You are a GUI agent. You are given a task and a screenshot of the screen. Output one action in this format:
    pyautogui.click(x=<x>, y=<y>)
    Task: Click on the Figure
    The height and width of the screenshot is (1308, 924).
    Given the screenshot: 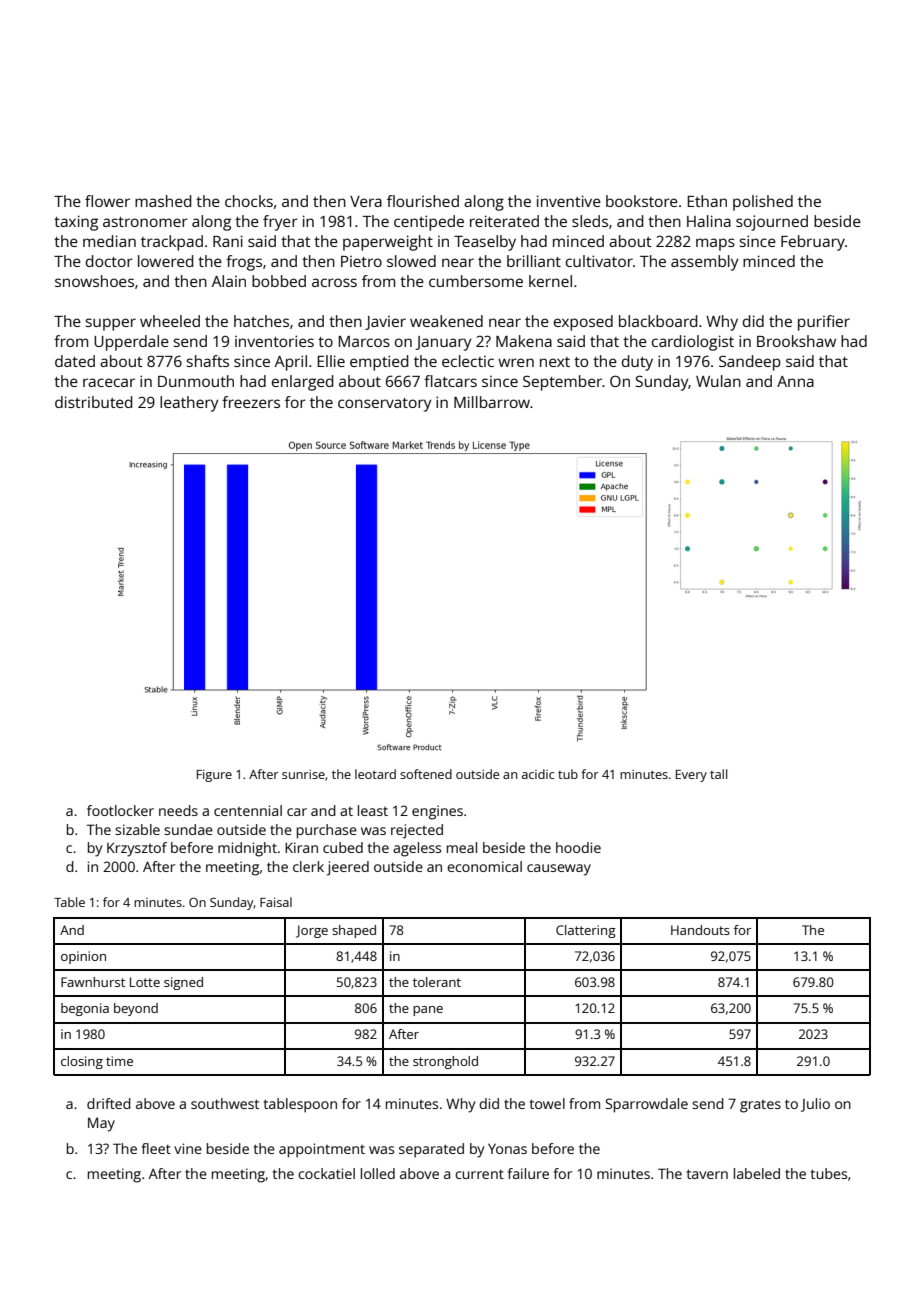 What is the action you would take?
    pyautogui.click(x=214, y=776)
